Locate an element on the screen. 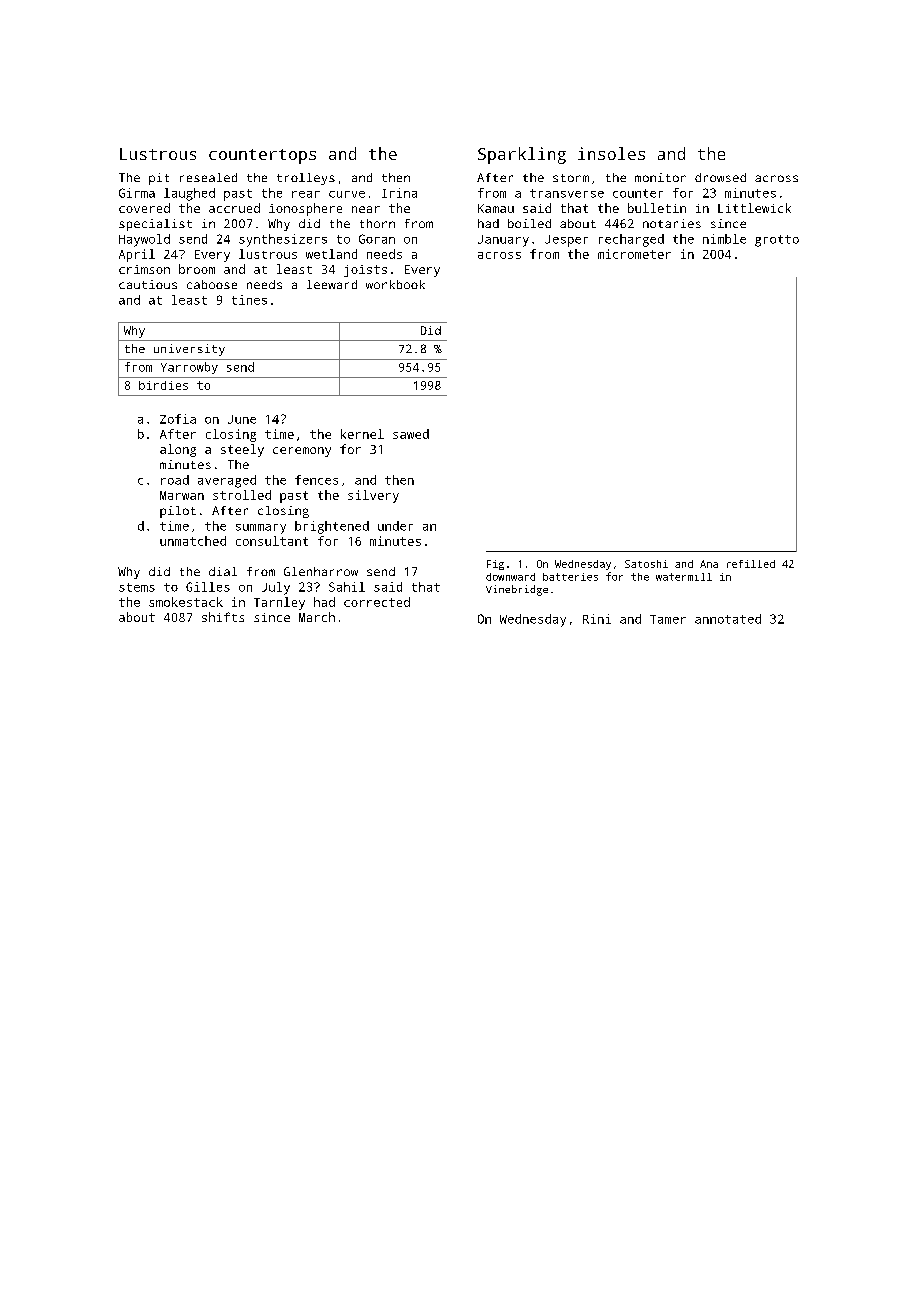 The height and width of the screenshot is (1314, 924). storm is located at coordinates (571, 178).
